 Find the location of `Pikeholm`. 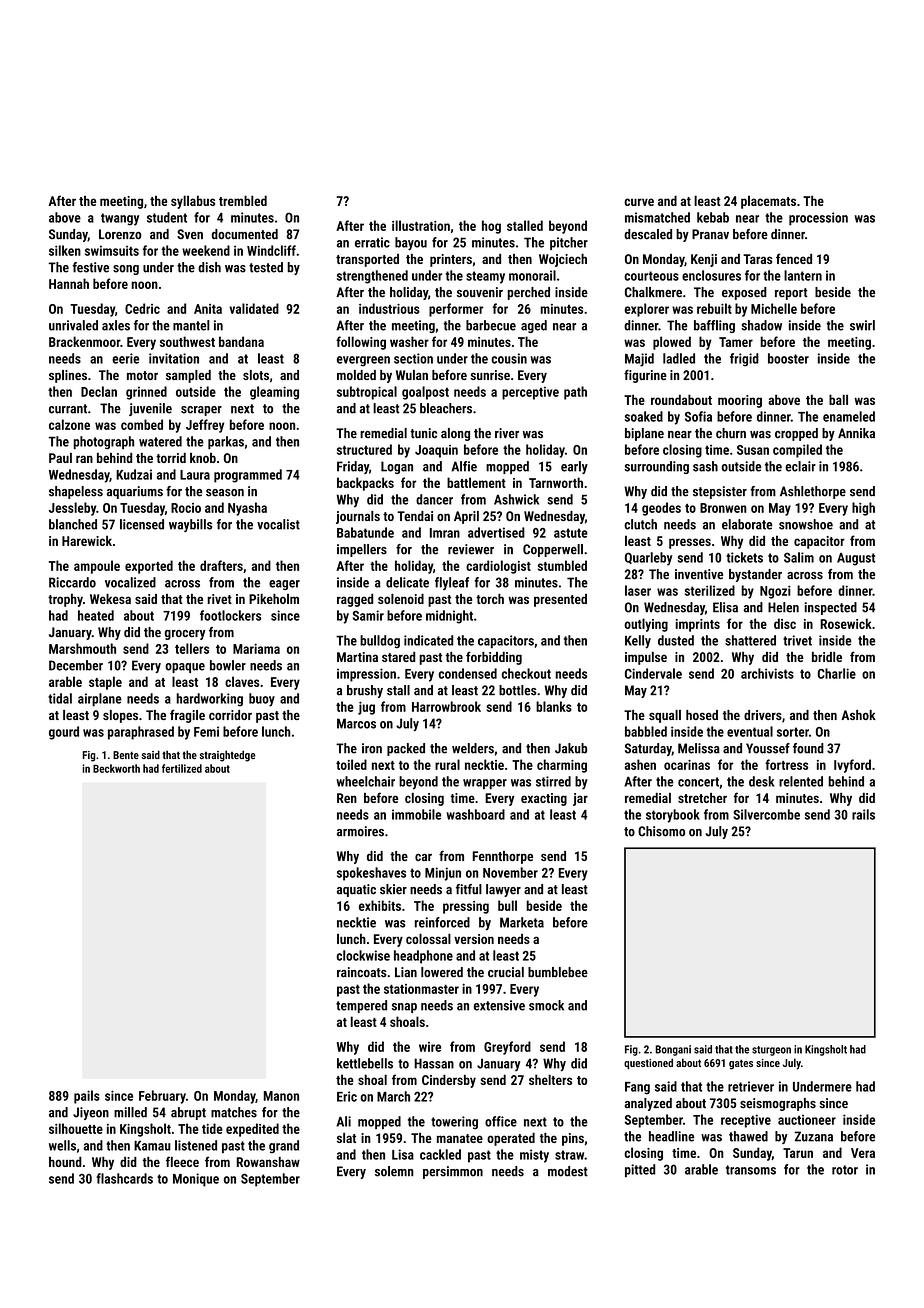

Pikeholm is located at coordinates (274, 599).
